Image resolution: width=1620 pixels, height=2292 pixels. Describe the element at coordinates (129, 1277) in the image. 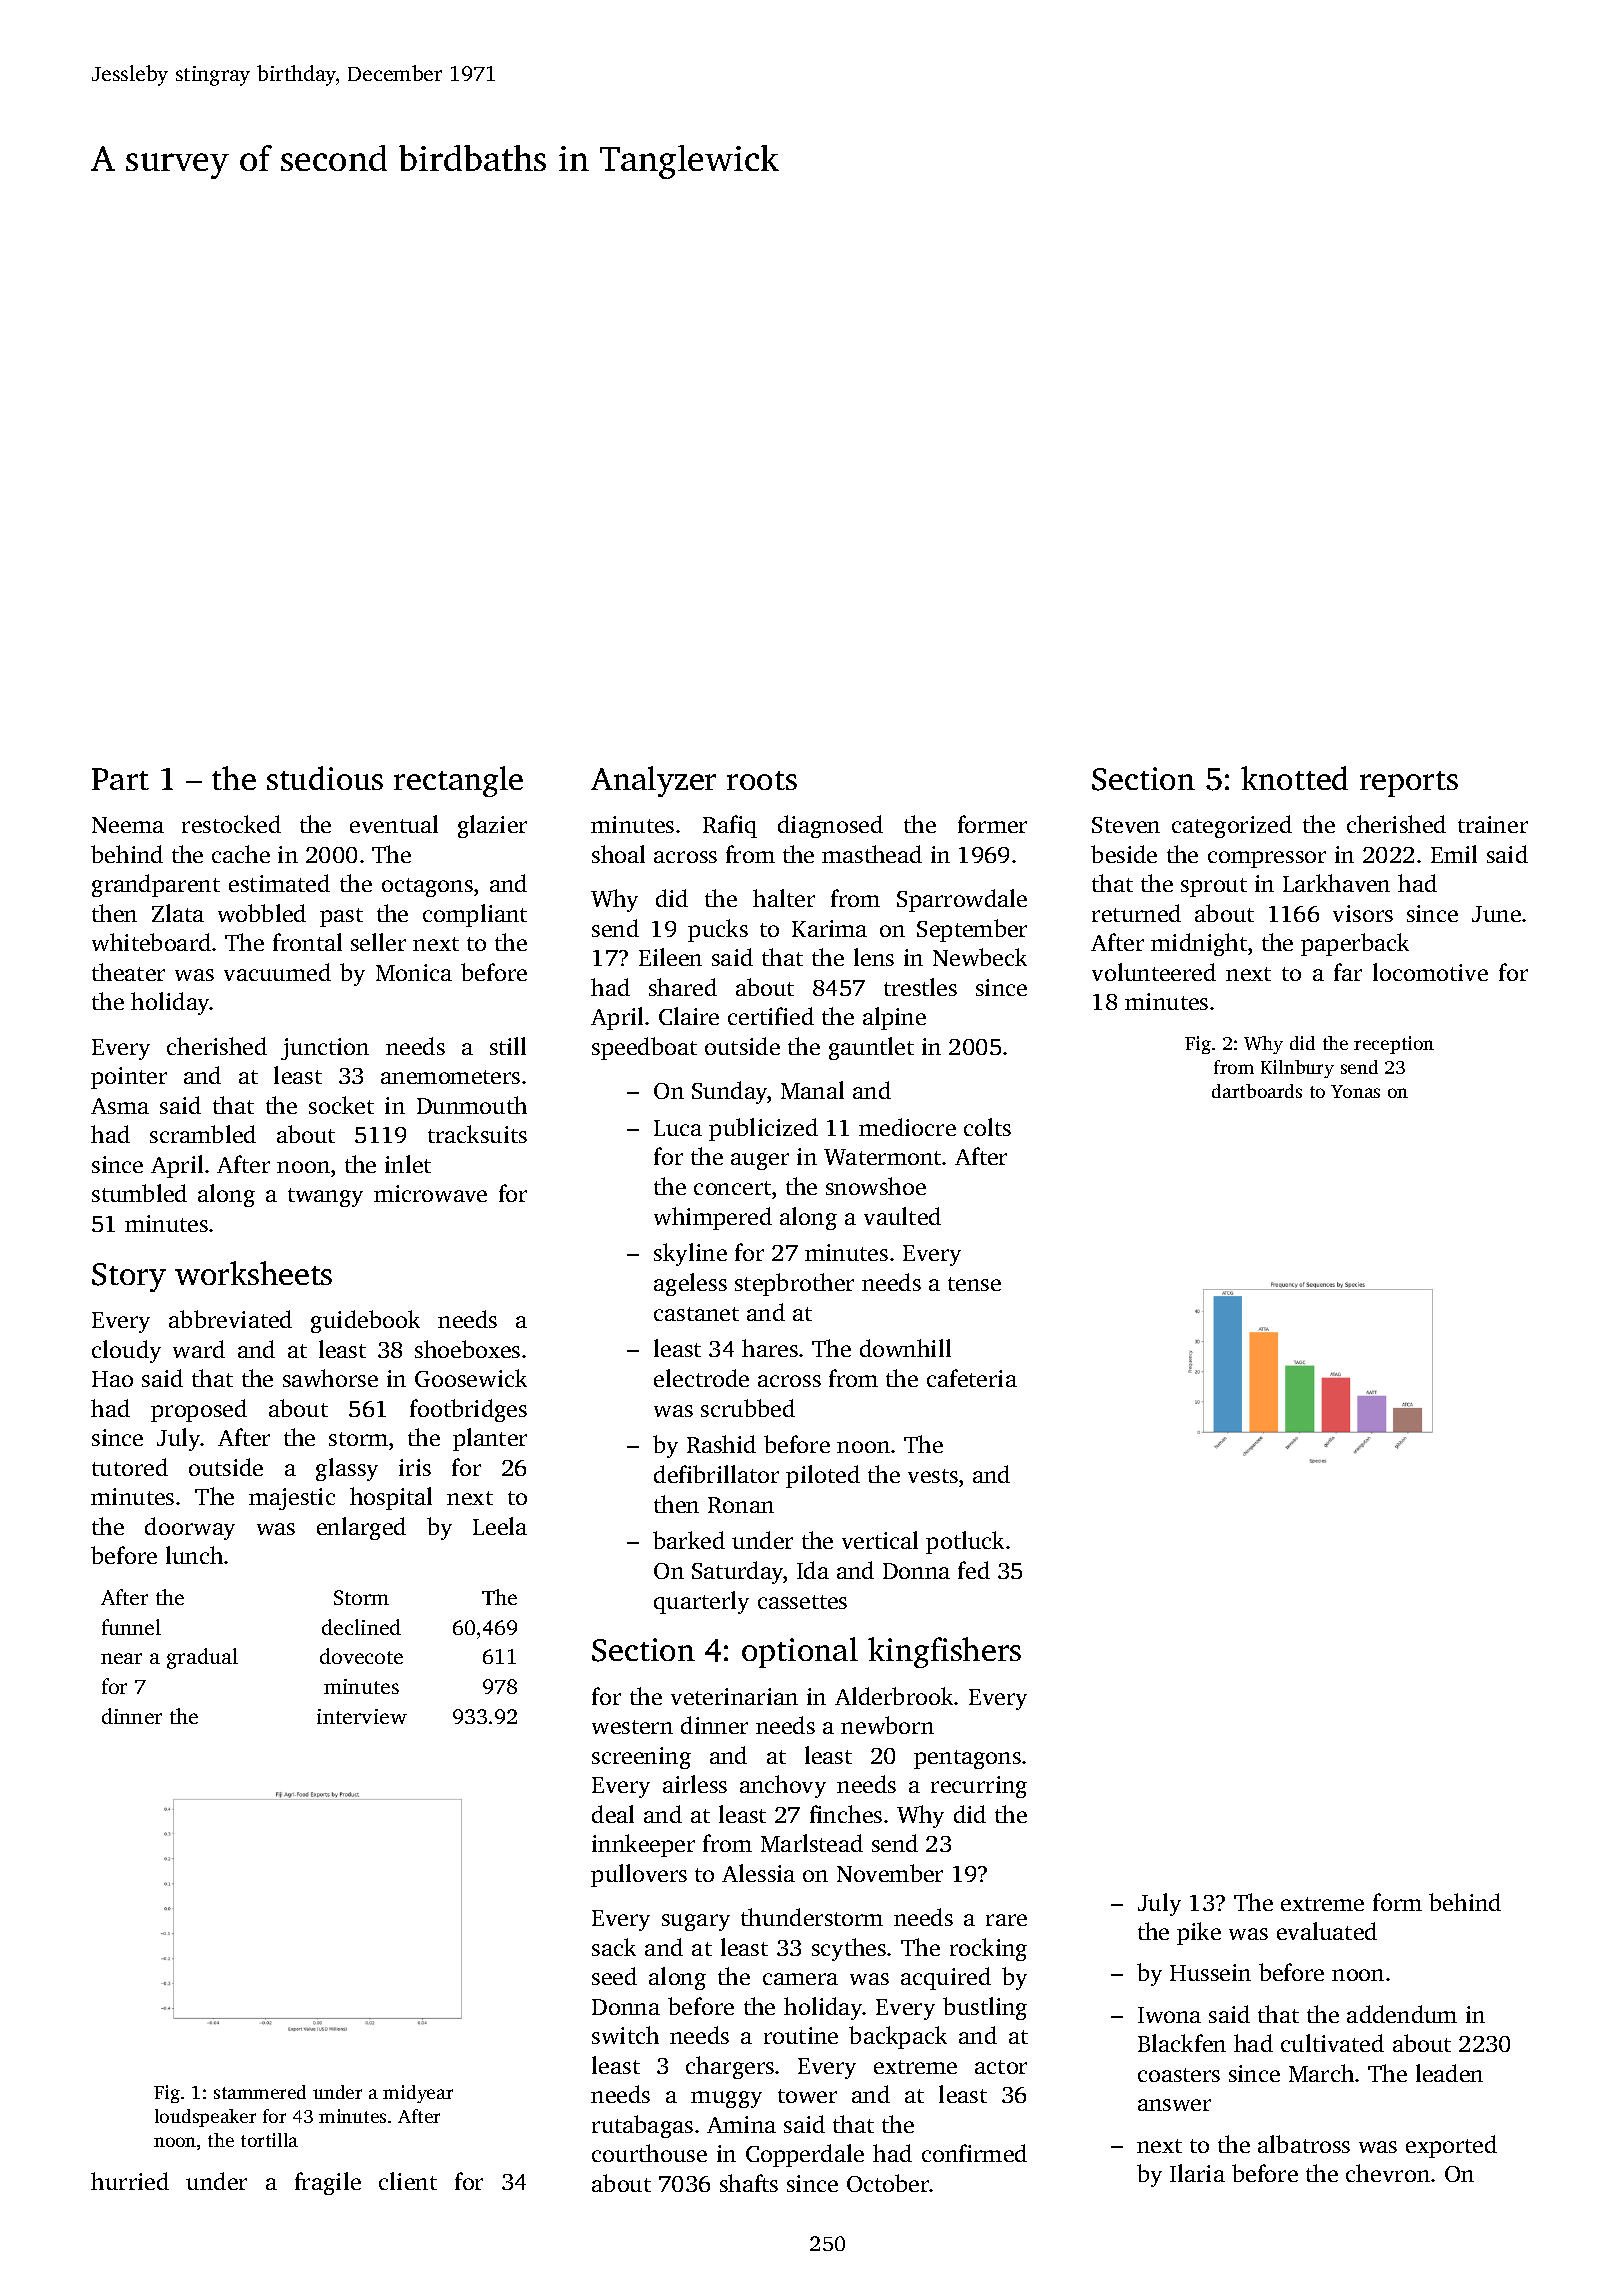

I see `Story` at that location.
